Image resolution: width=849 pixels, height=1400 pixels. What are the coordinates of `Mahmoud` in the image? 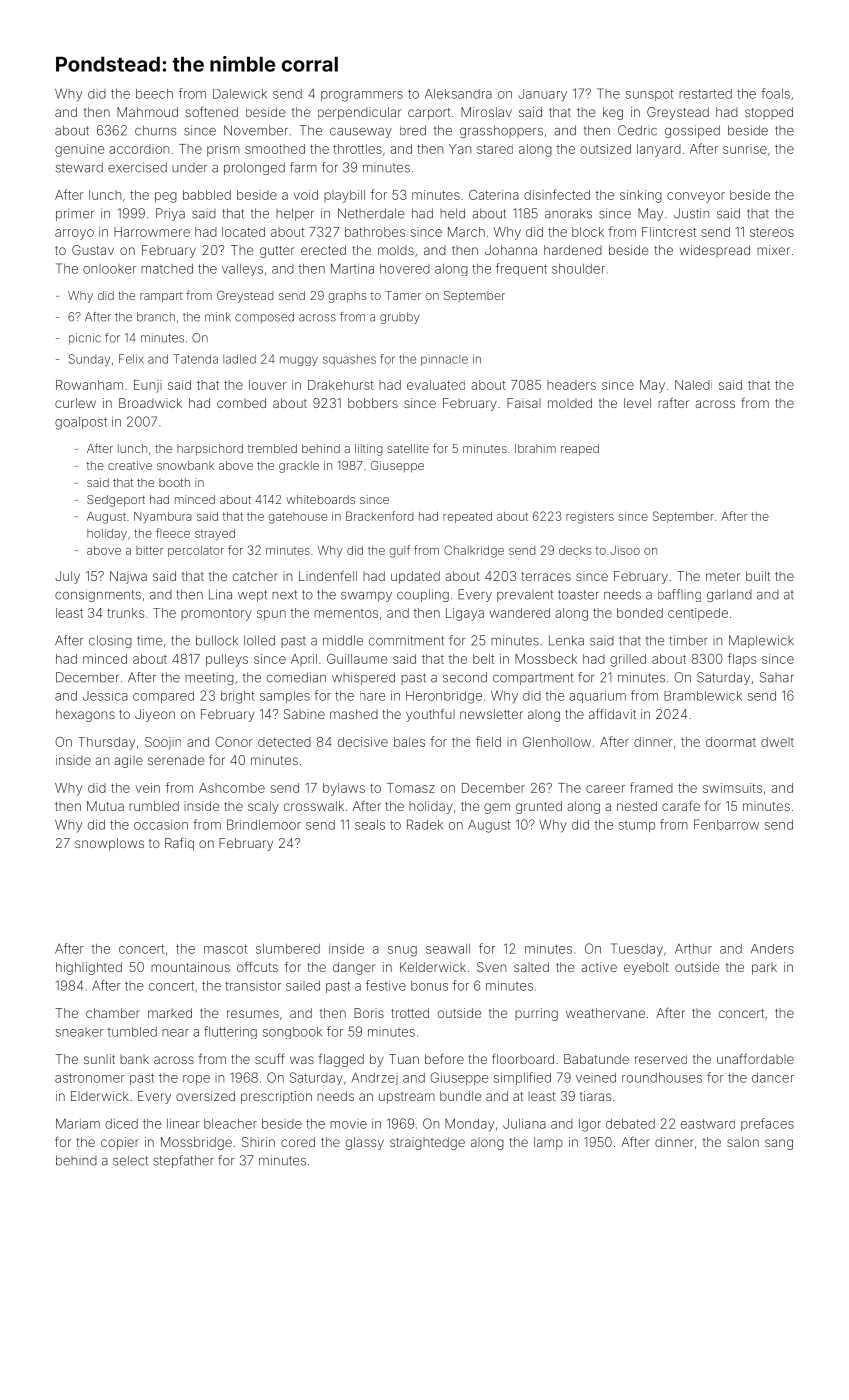 It's located at (147, 112).
